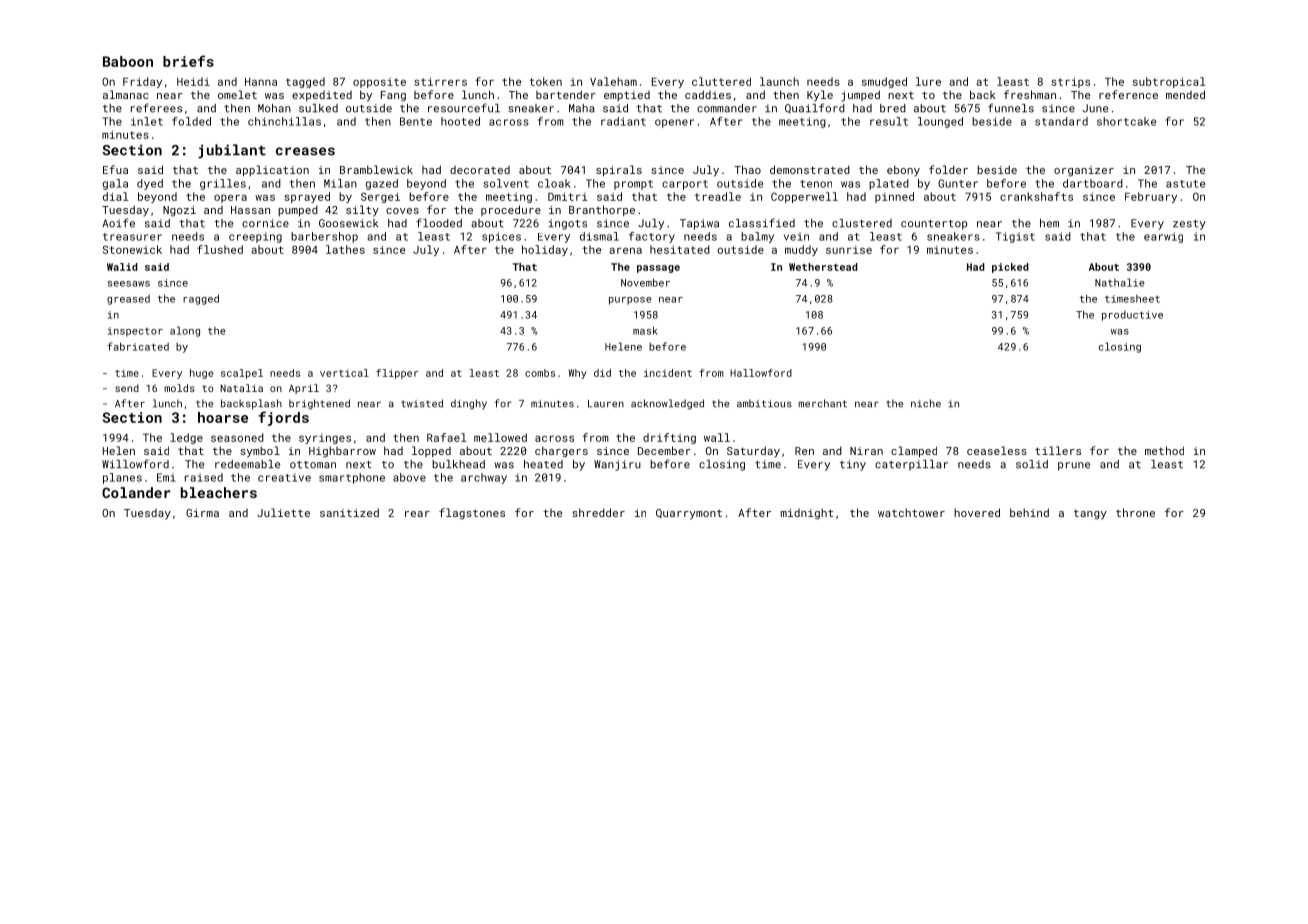 This screenshot has width=1308, height=924. Describe the element at coordinates (928, 81) in the screenshot. I see `lure` at that location.
